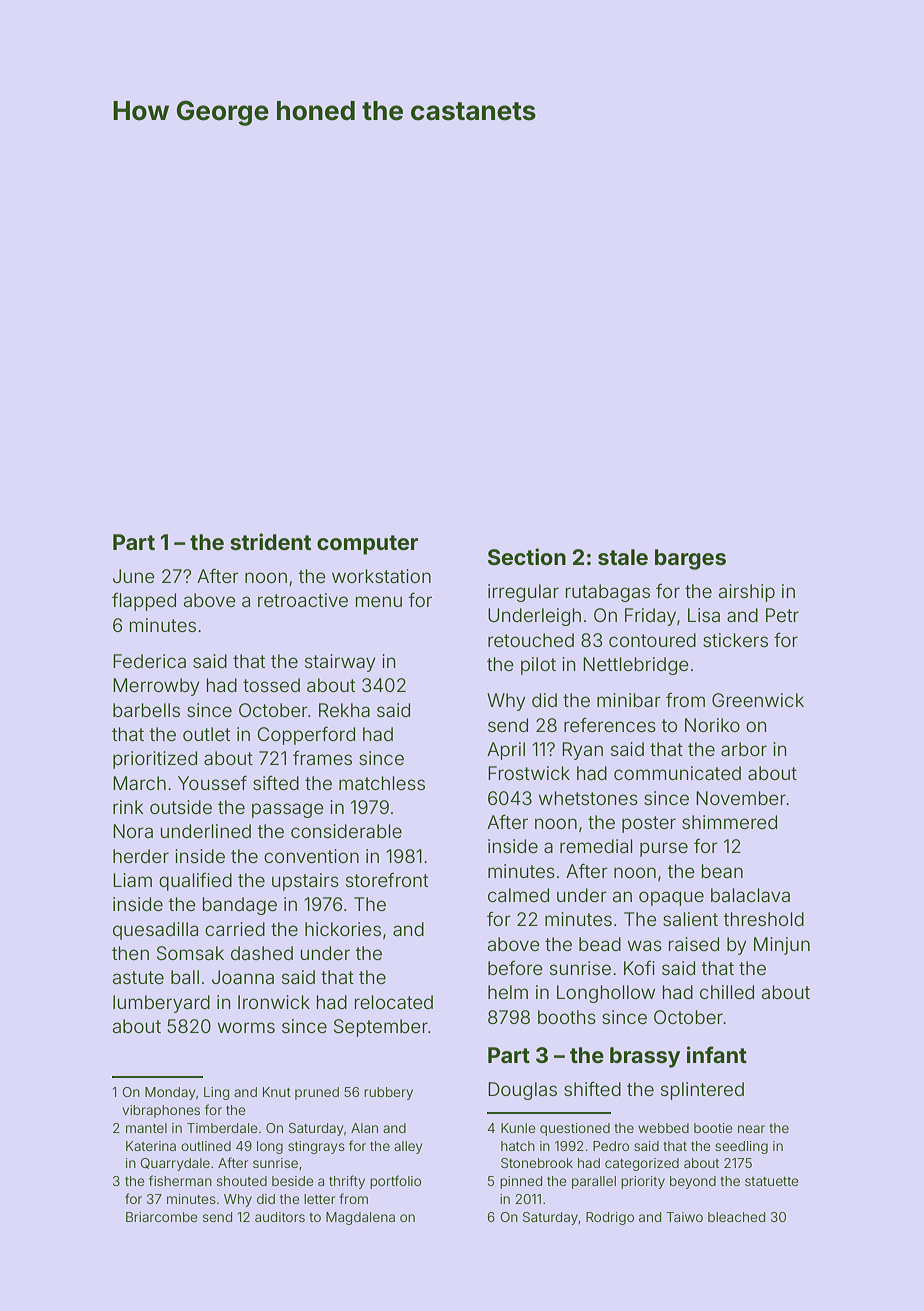  I want to click on Federica, so click(149, 661).
